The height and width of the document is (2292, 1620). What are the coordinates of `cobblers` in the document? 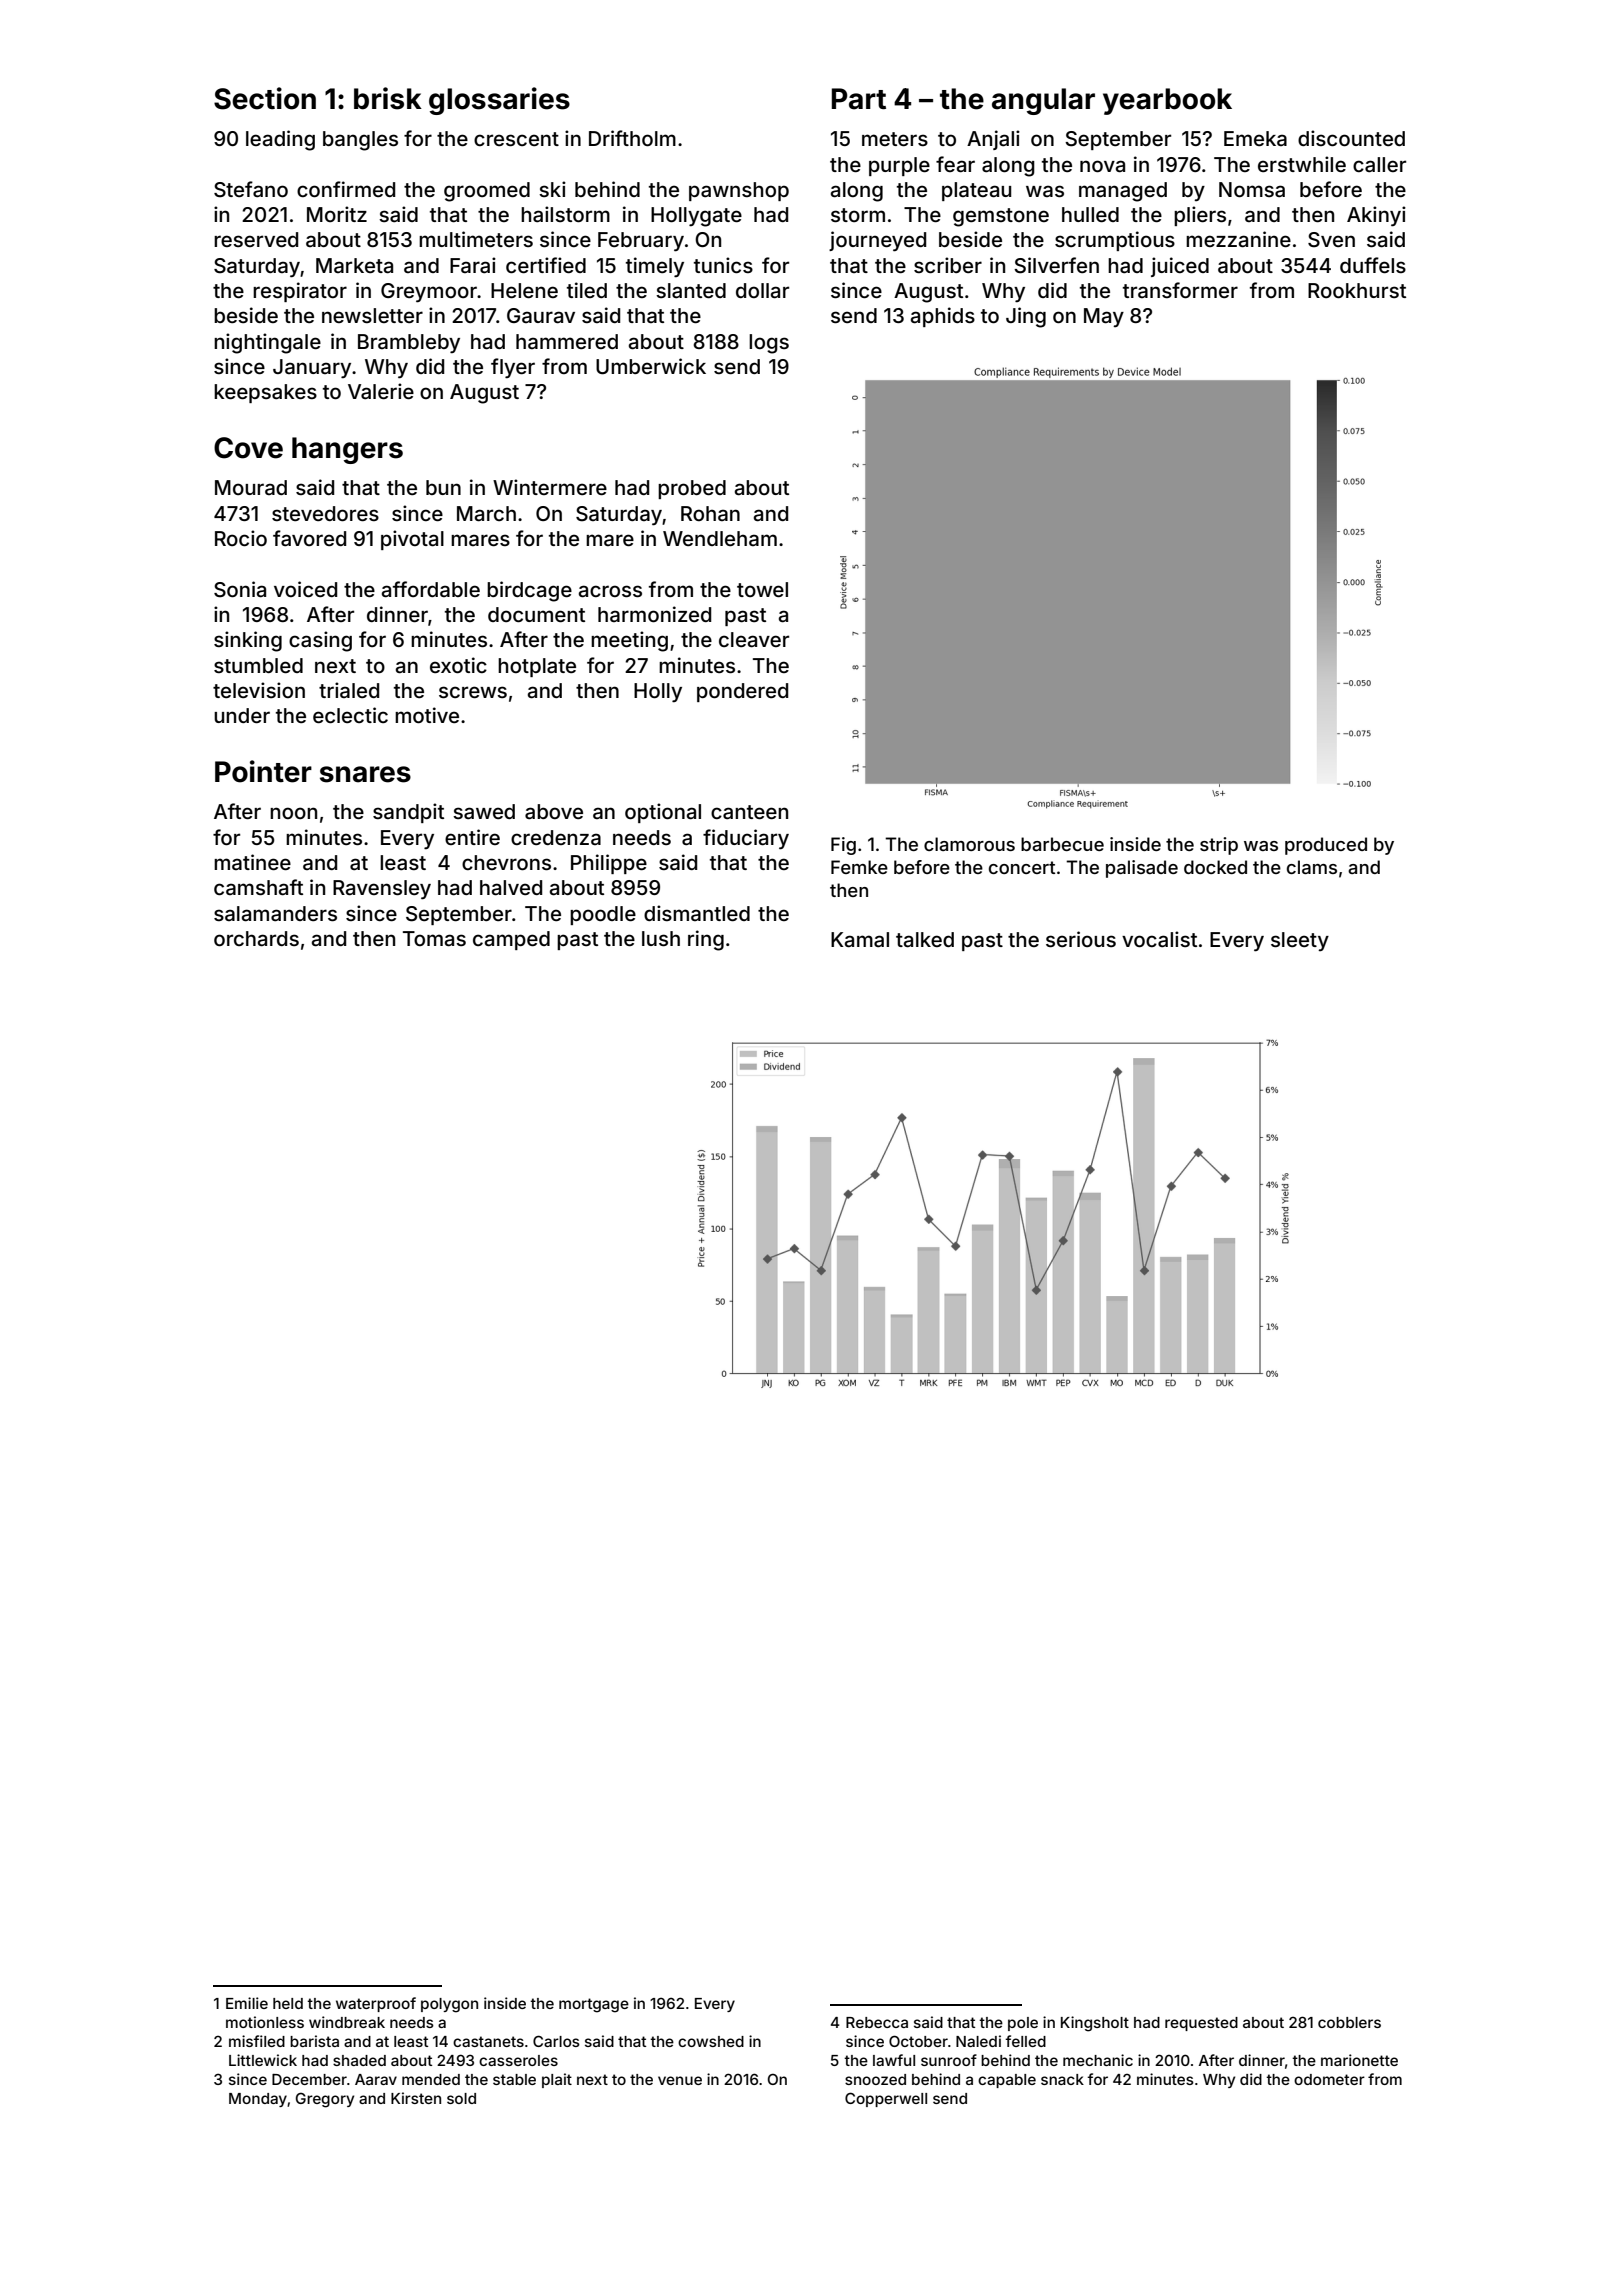 It's located at (1349, 2022).
